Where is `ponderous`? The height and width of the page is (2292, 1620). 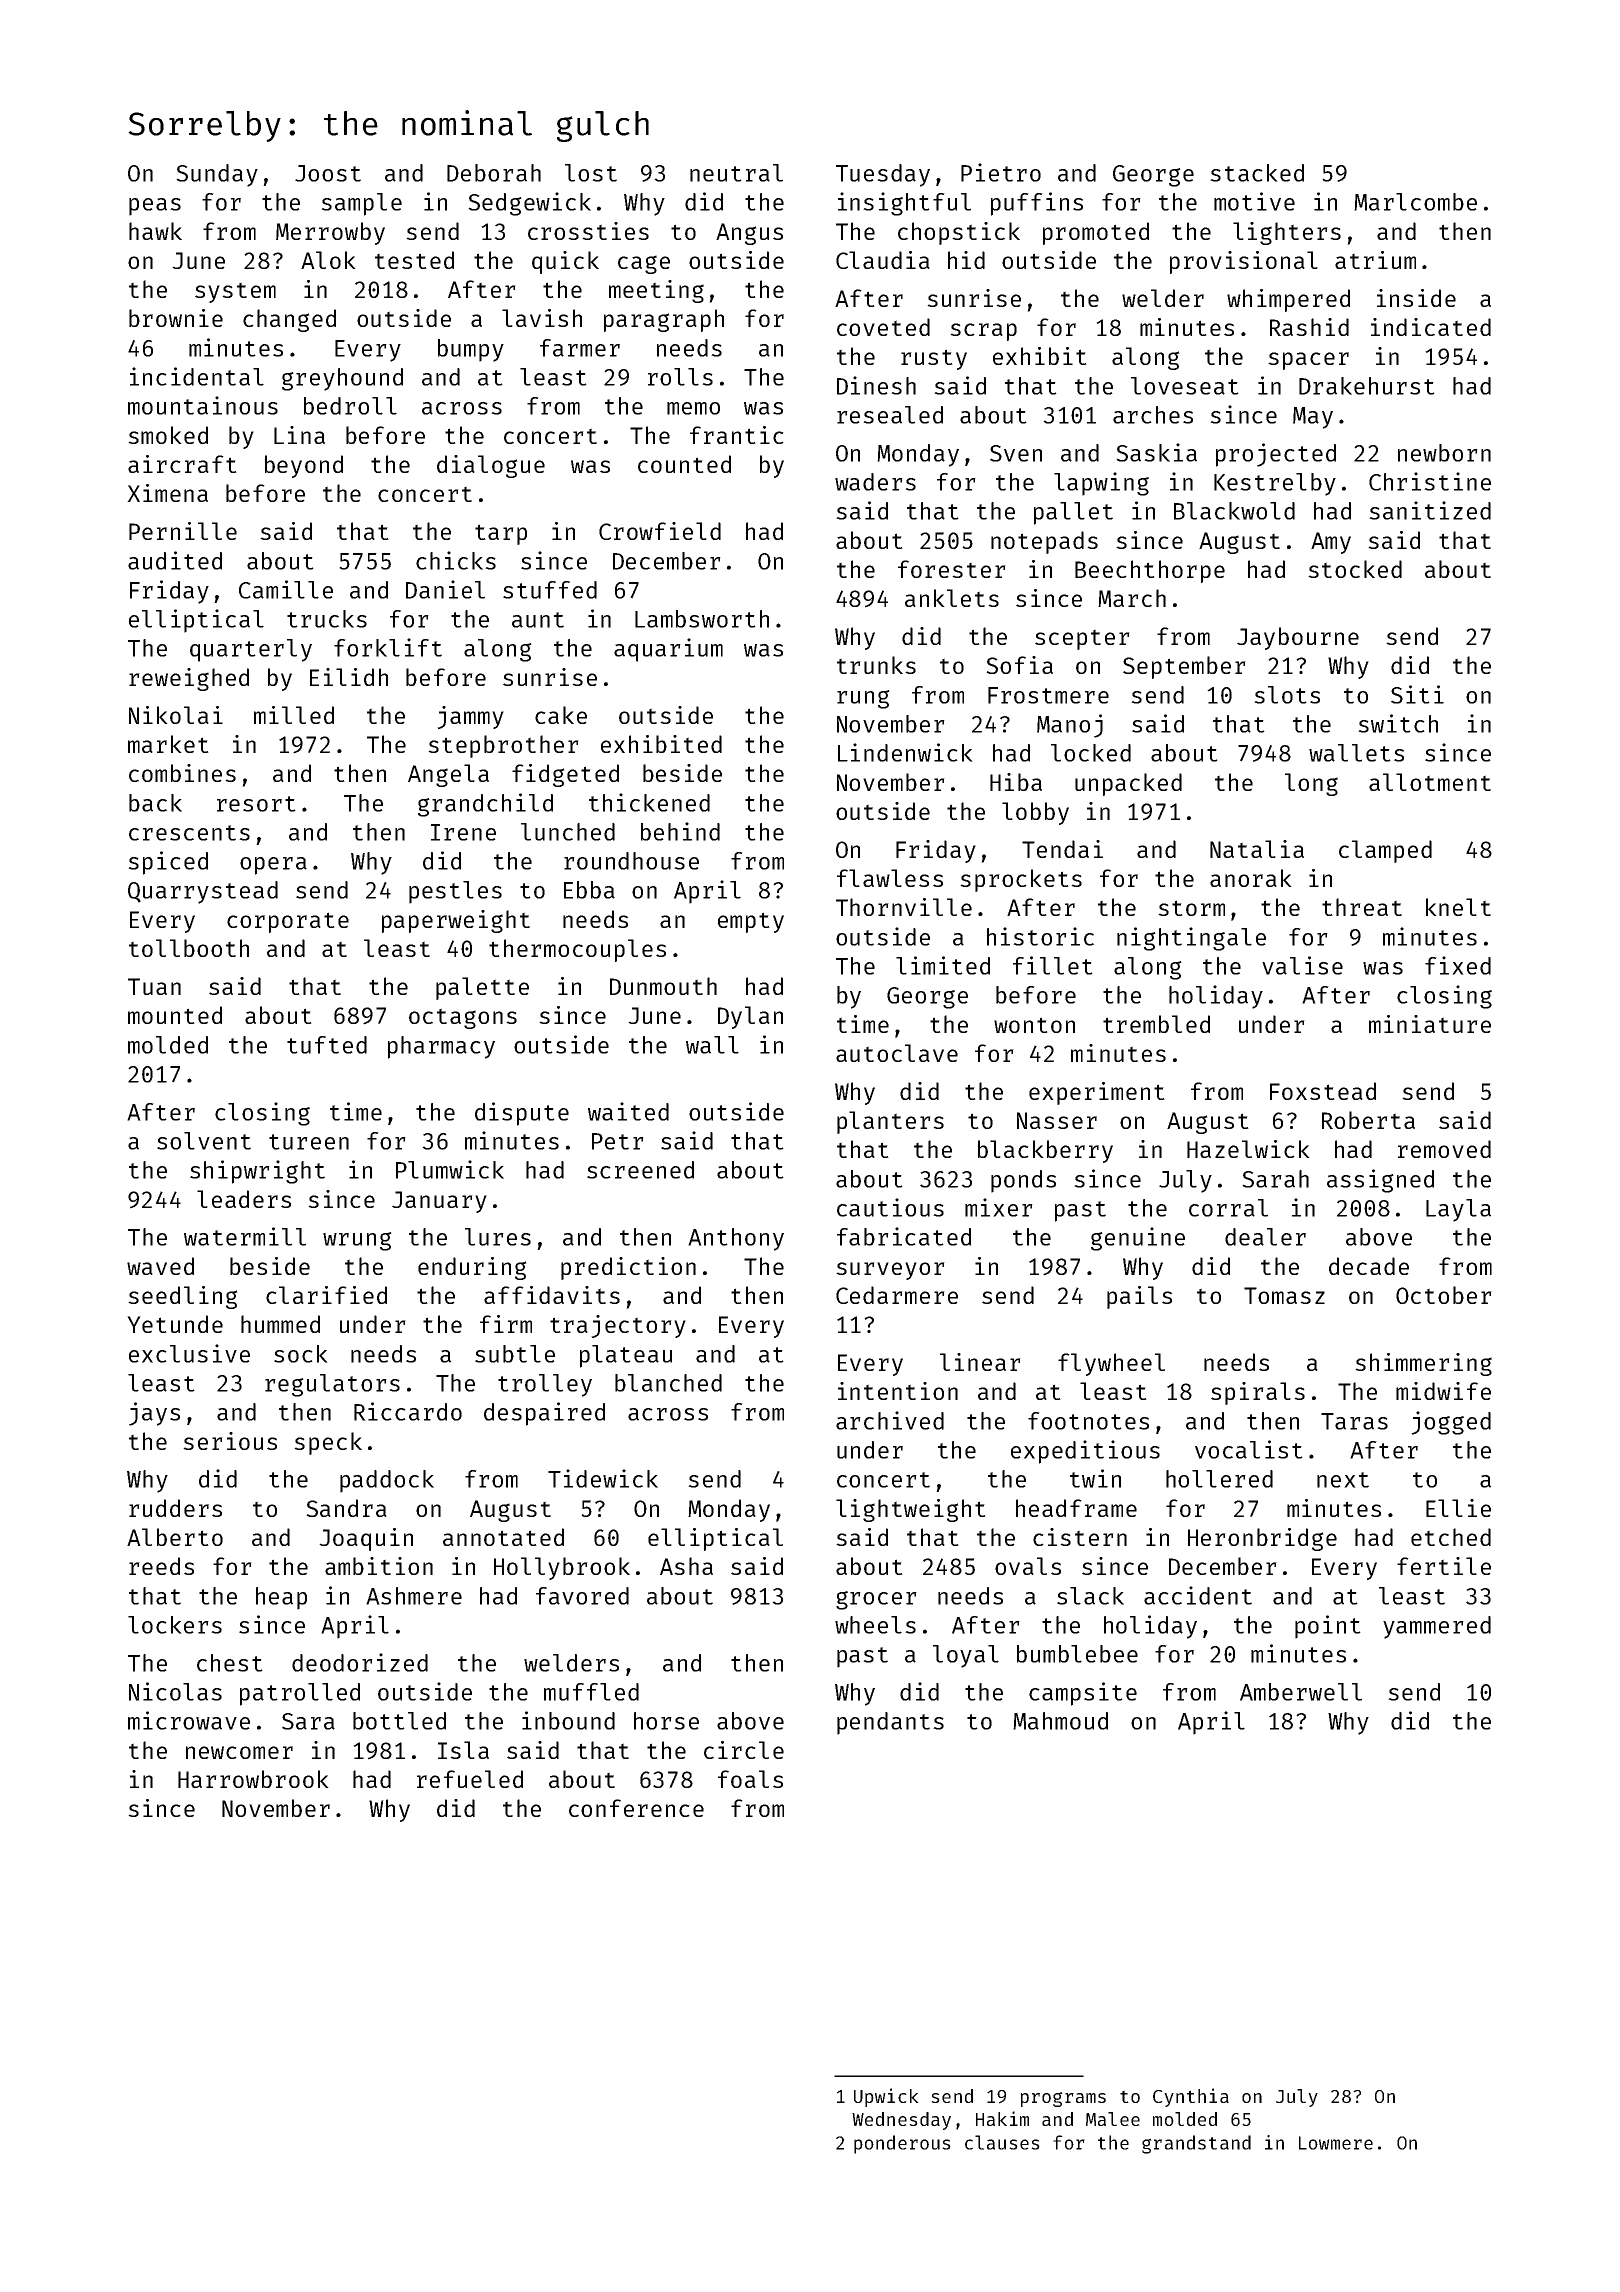 ponderous is located at coordinates (902, 2144).
